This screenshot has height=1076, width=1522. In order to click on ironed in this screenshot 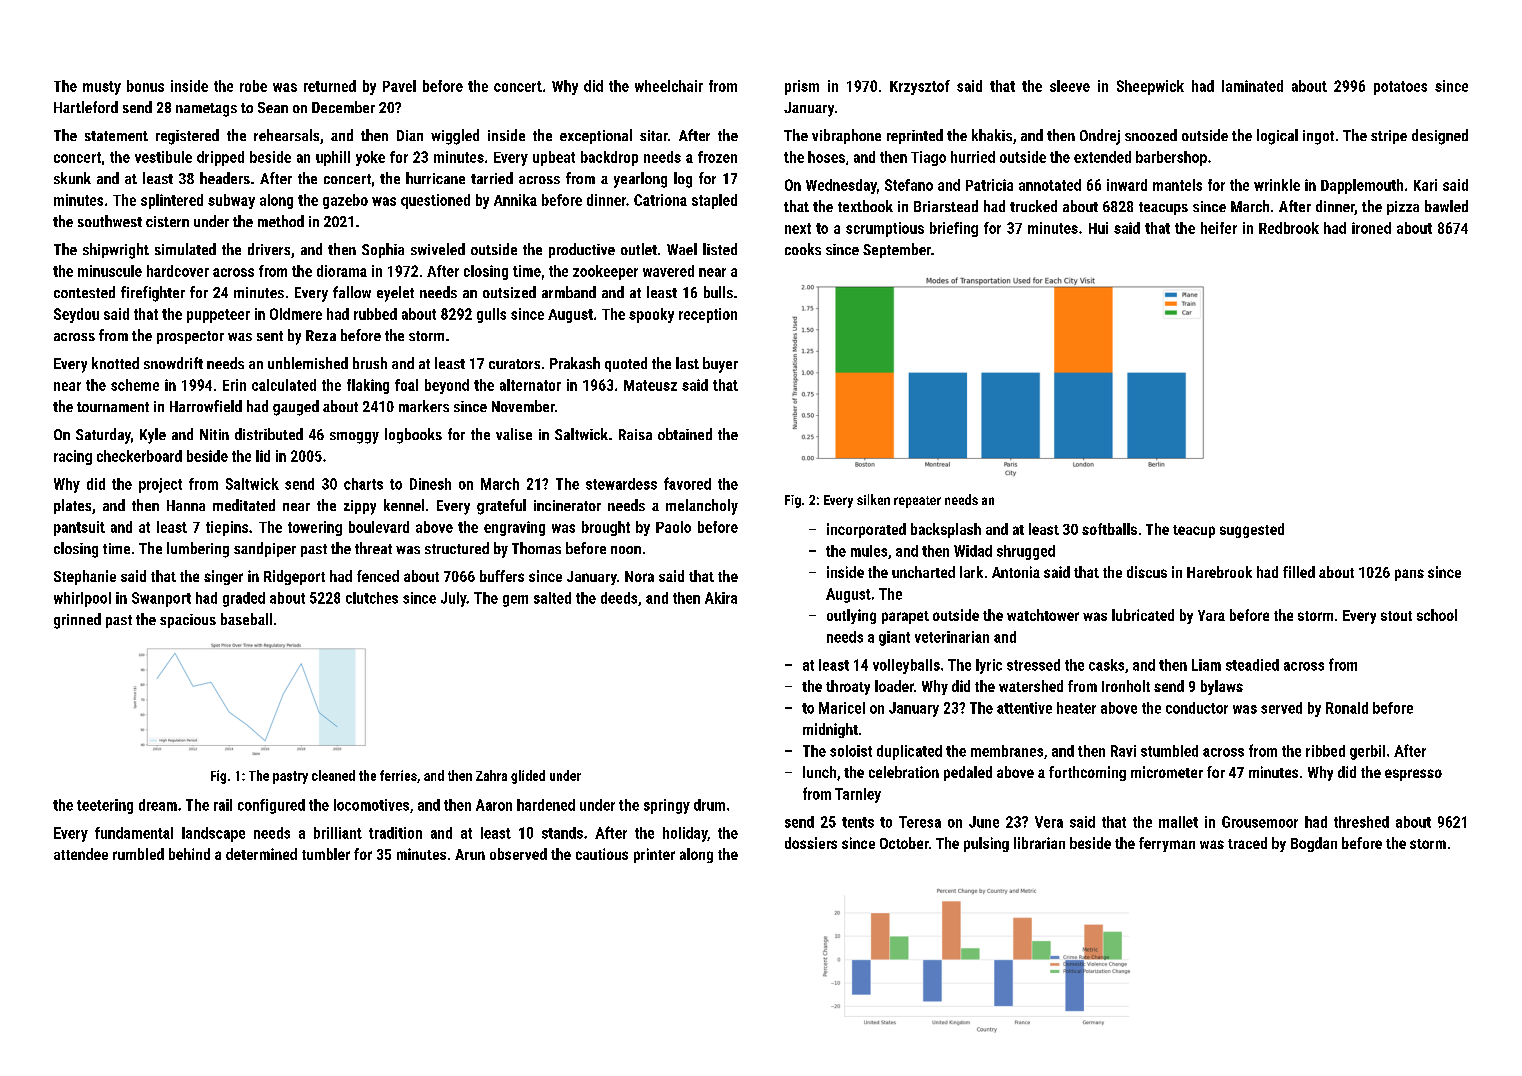, I will do `click(1371, 228)`.
